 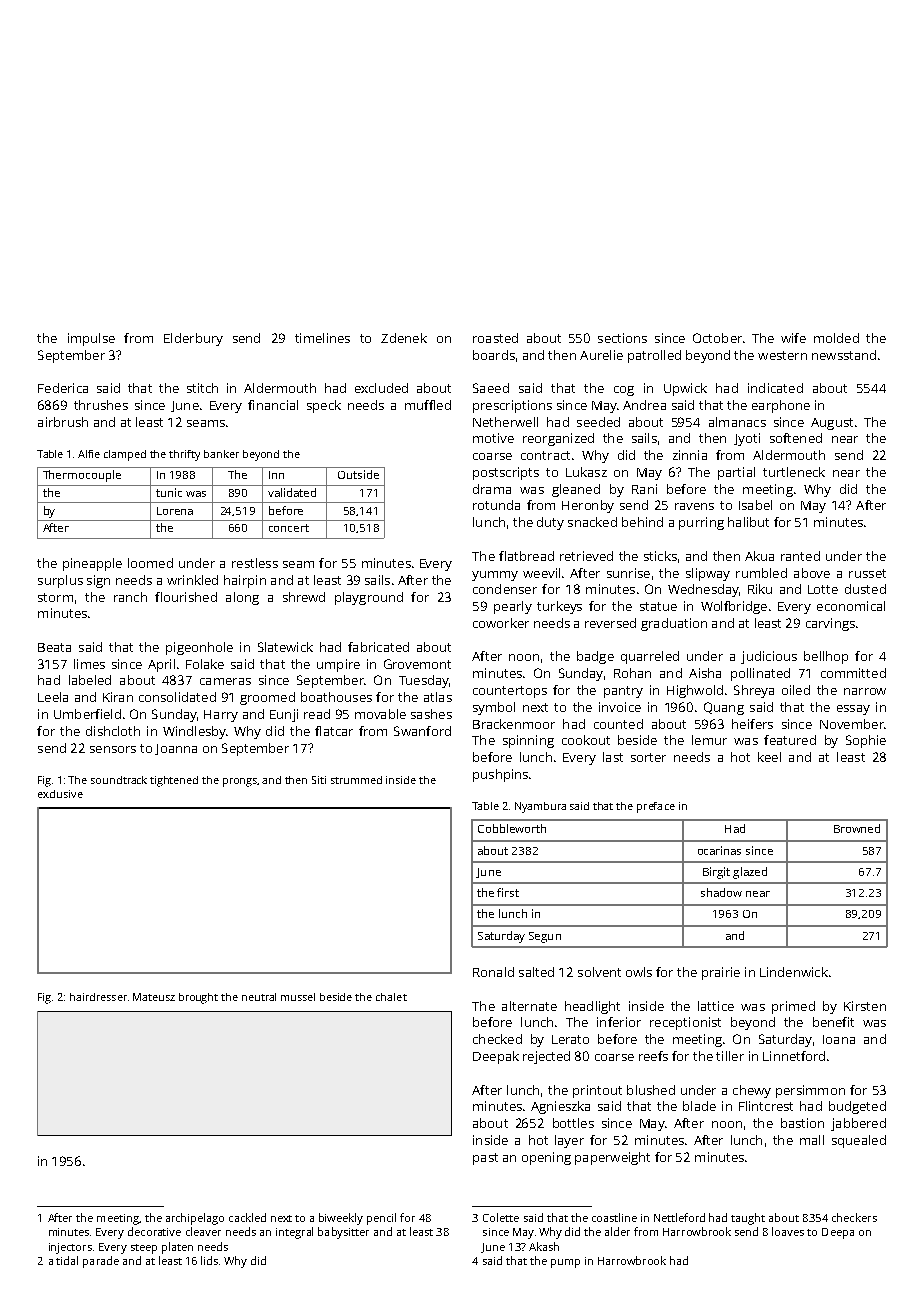 I want to click on molded, so click(x=836, y=338).
